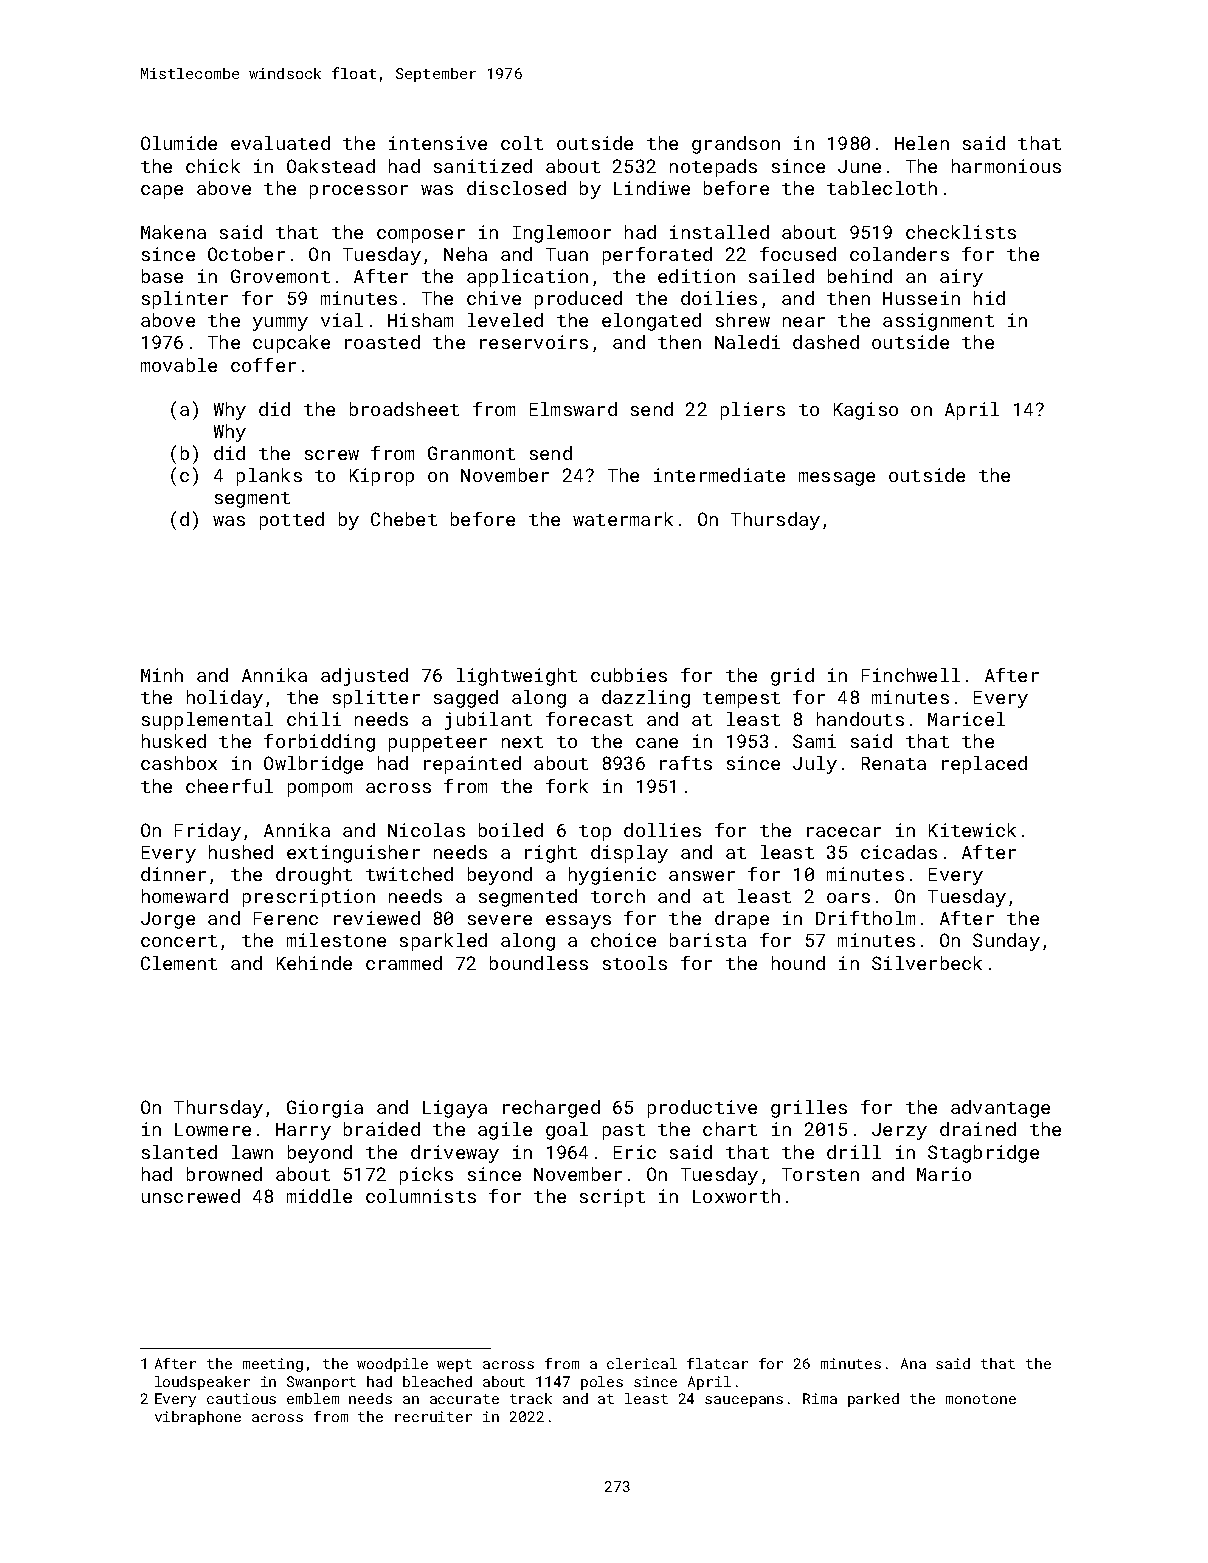  What do you see at coordinates (618, 896) in the screenshot?
I see `torch` at bounding box center [618, 896].
